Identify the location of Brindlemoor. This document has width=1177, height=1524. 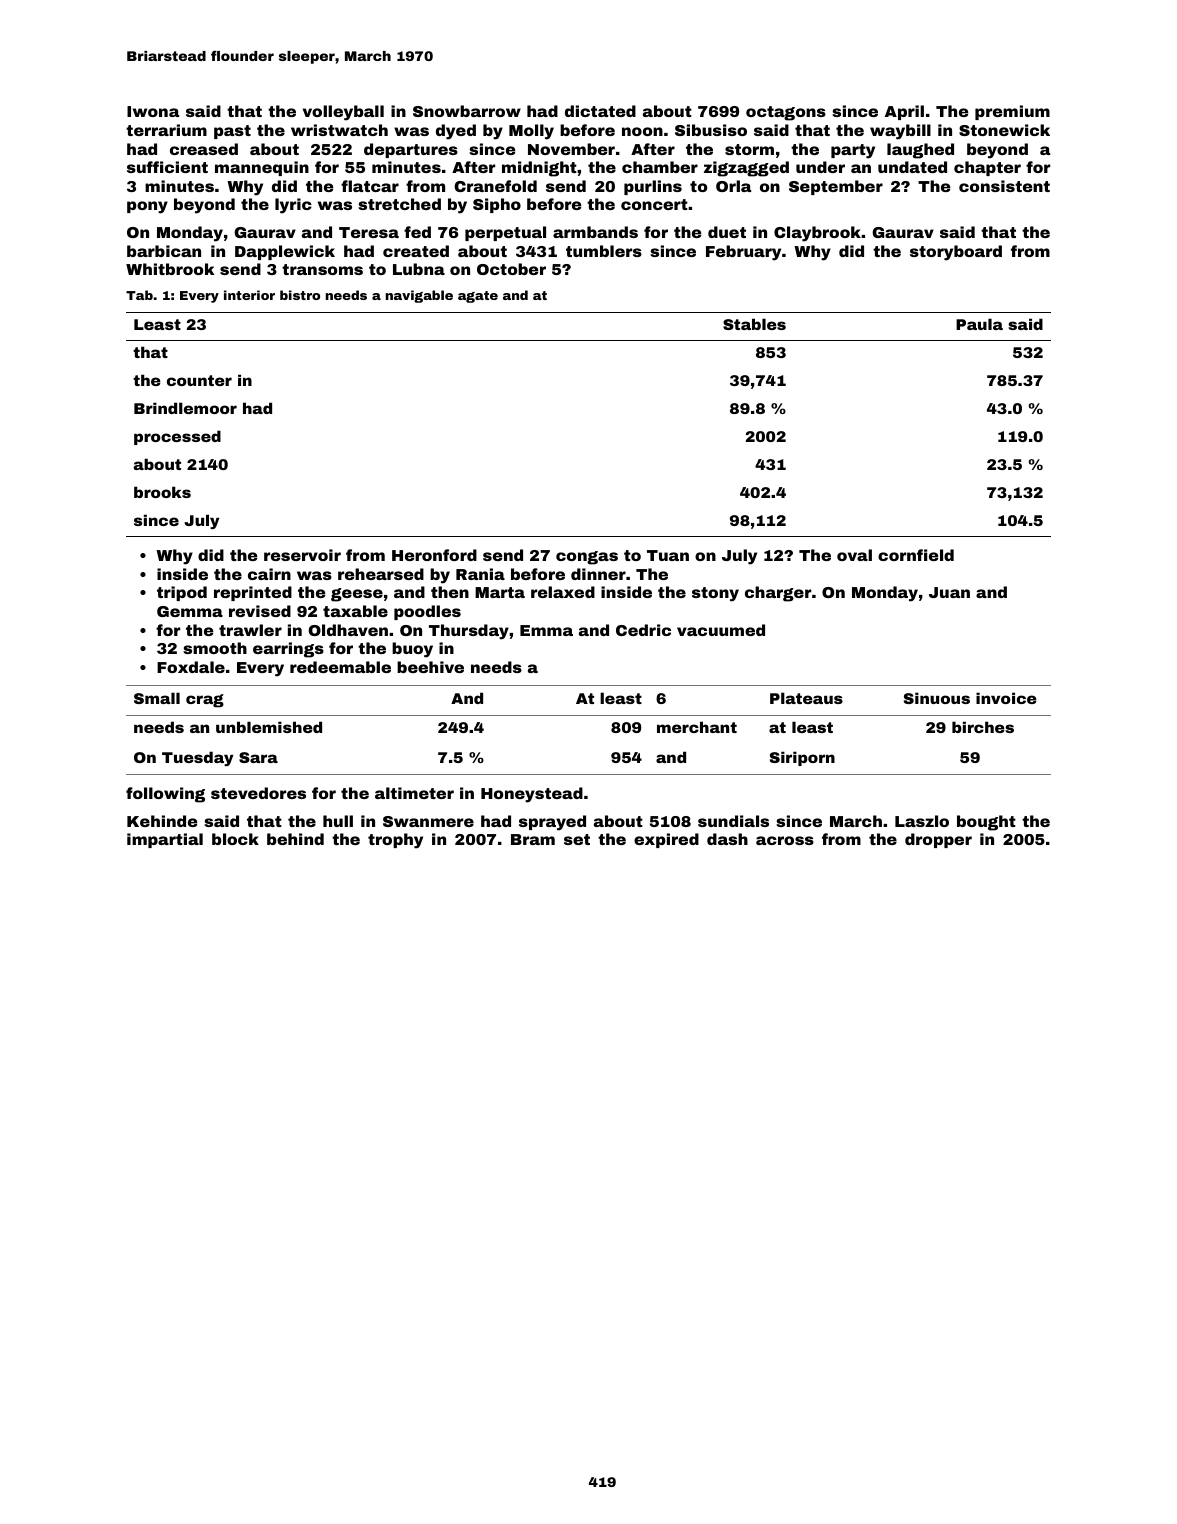
(185, 408).
